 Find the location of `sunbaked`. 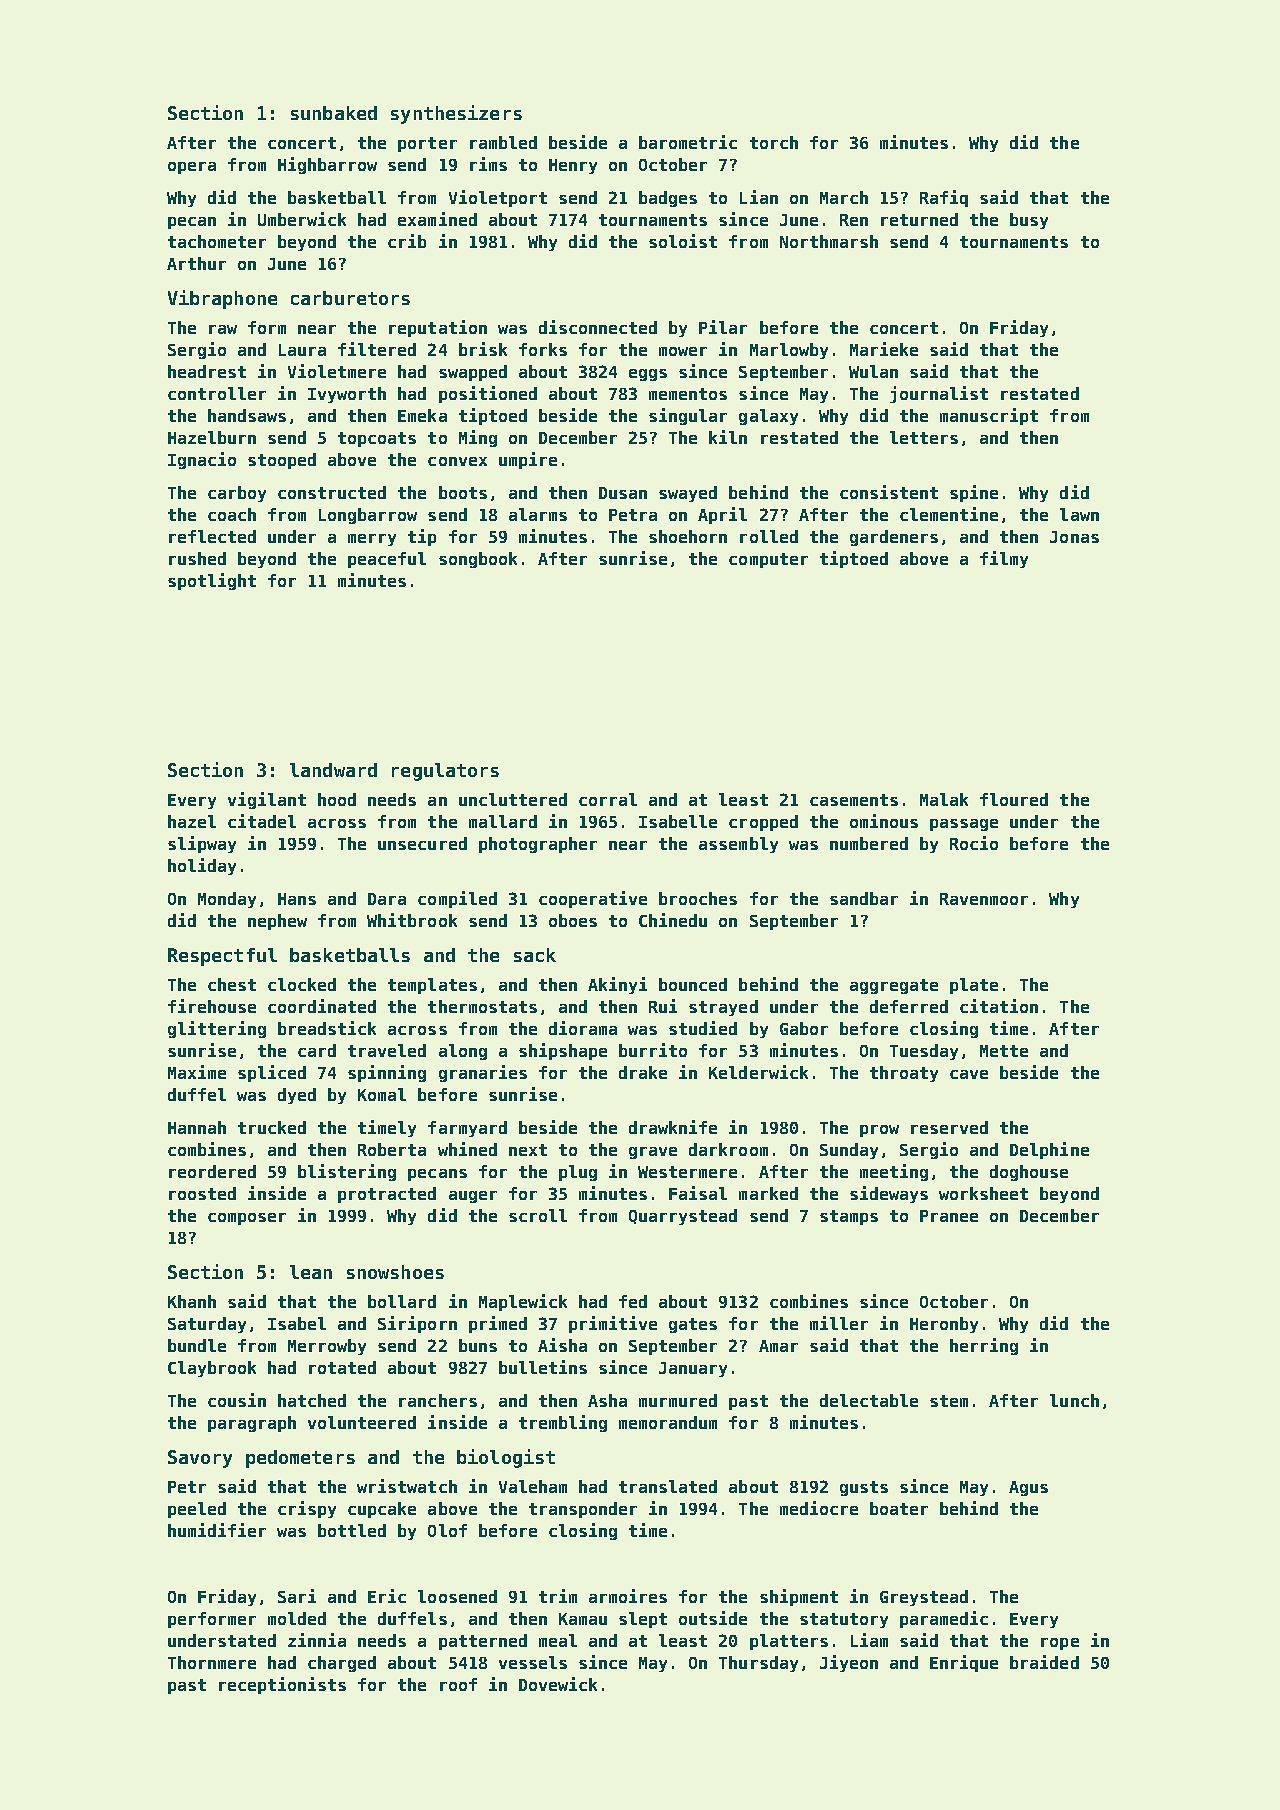

sunbaked is located at coordinates (334, 113).
